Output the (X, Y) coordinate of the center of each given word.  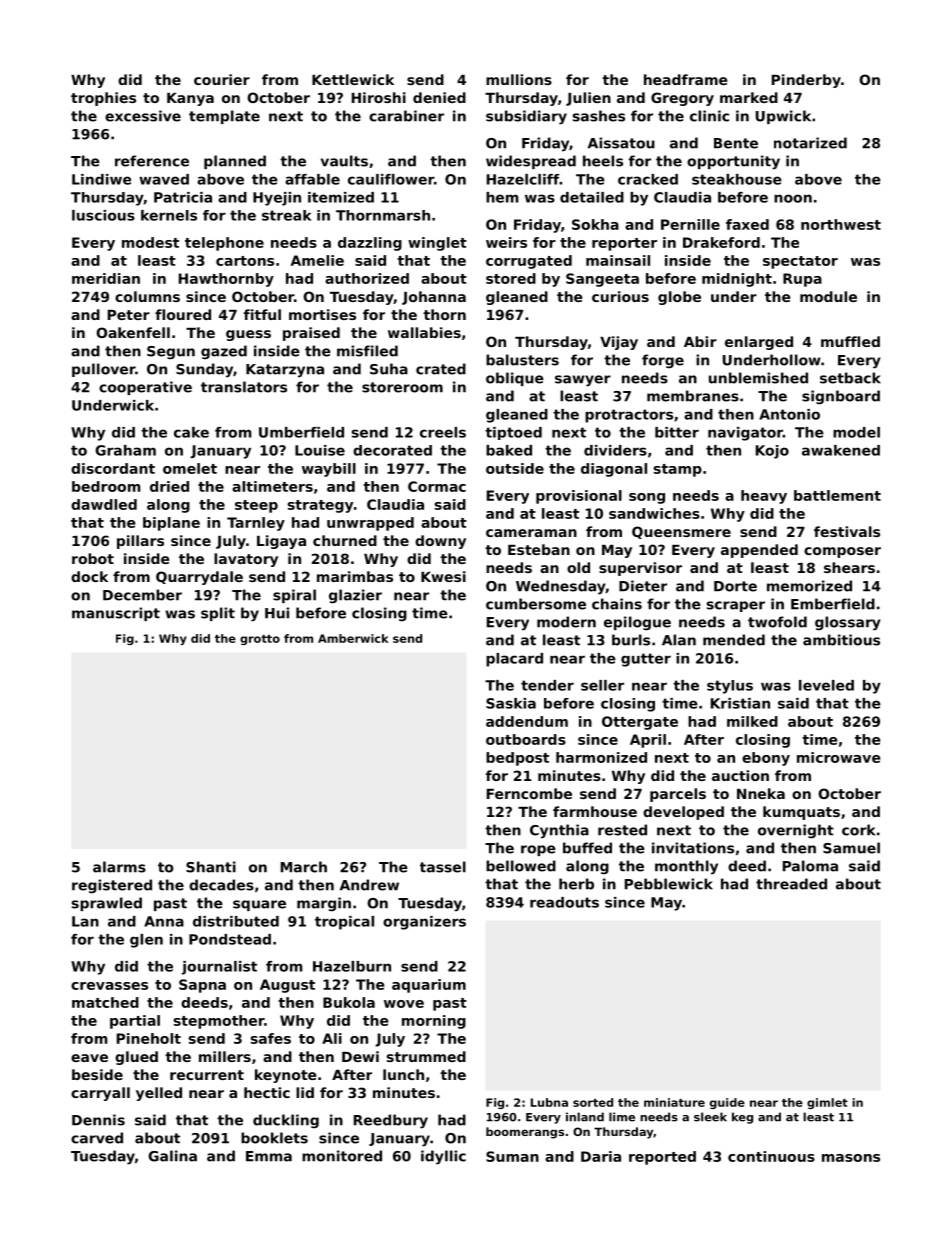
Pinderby (806, 81)
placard (514, 660)
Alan (679, 640)
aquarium (429, 986)
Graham (125, 450)
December (142, 595)
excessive (143, 116)
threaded (791, 884)
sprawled (107, 904)
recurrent (207, 1075)
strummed (426, 1056)
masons (851, 1158)
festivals (847, 531)
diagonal (614, 470)
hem (502, 197)
